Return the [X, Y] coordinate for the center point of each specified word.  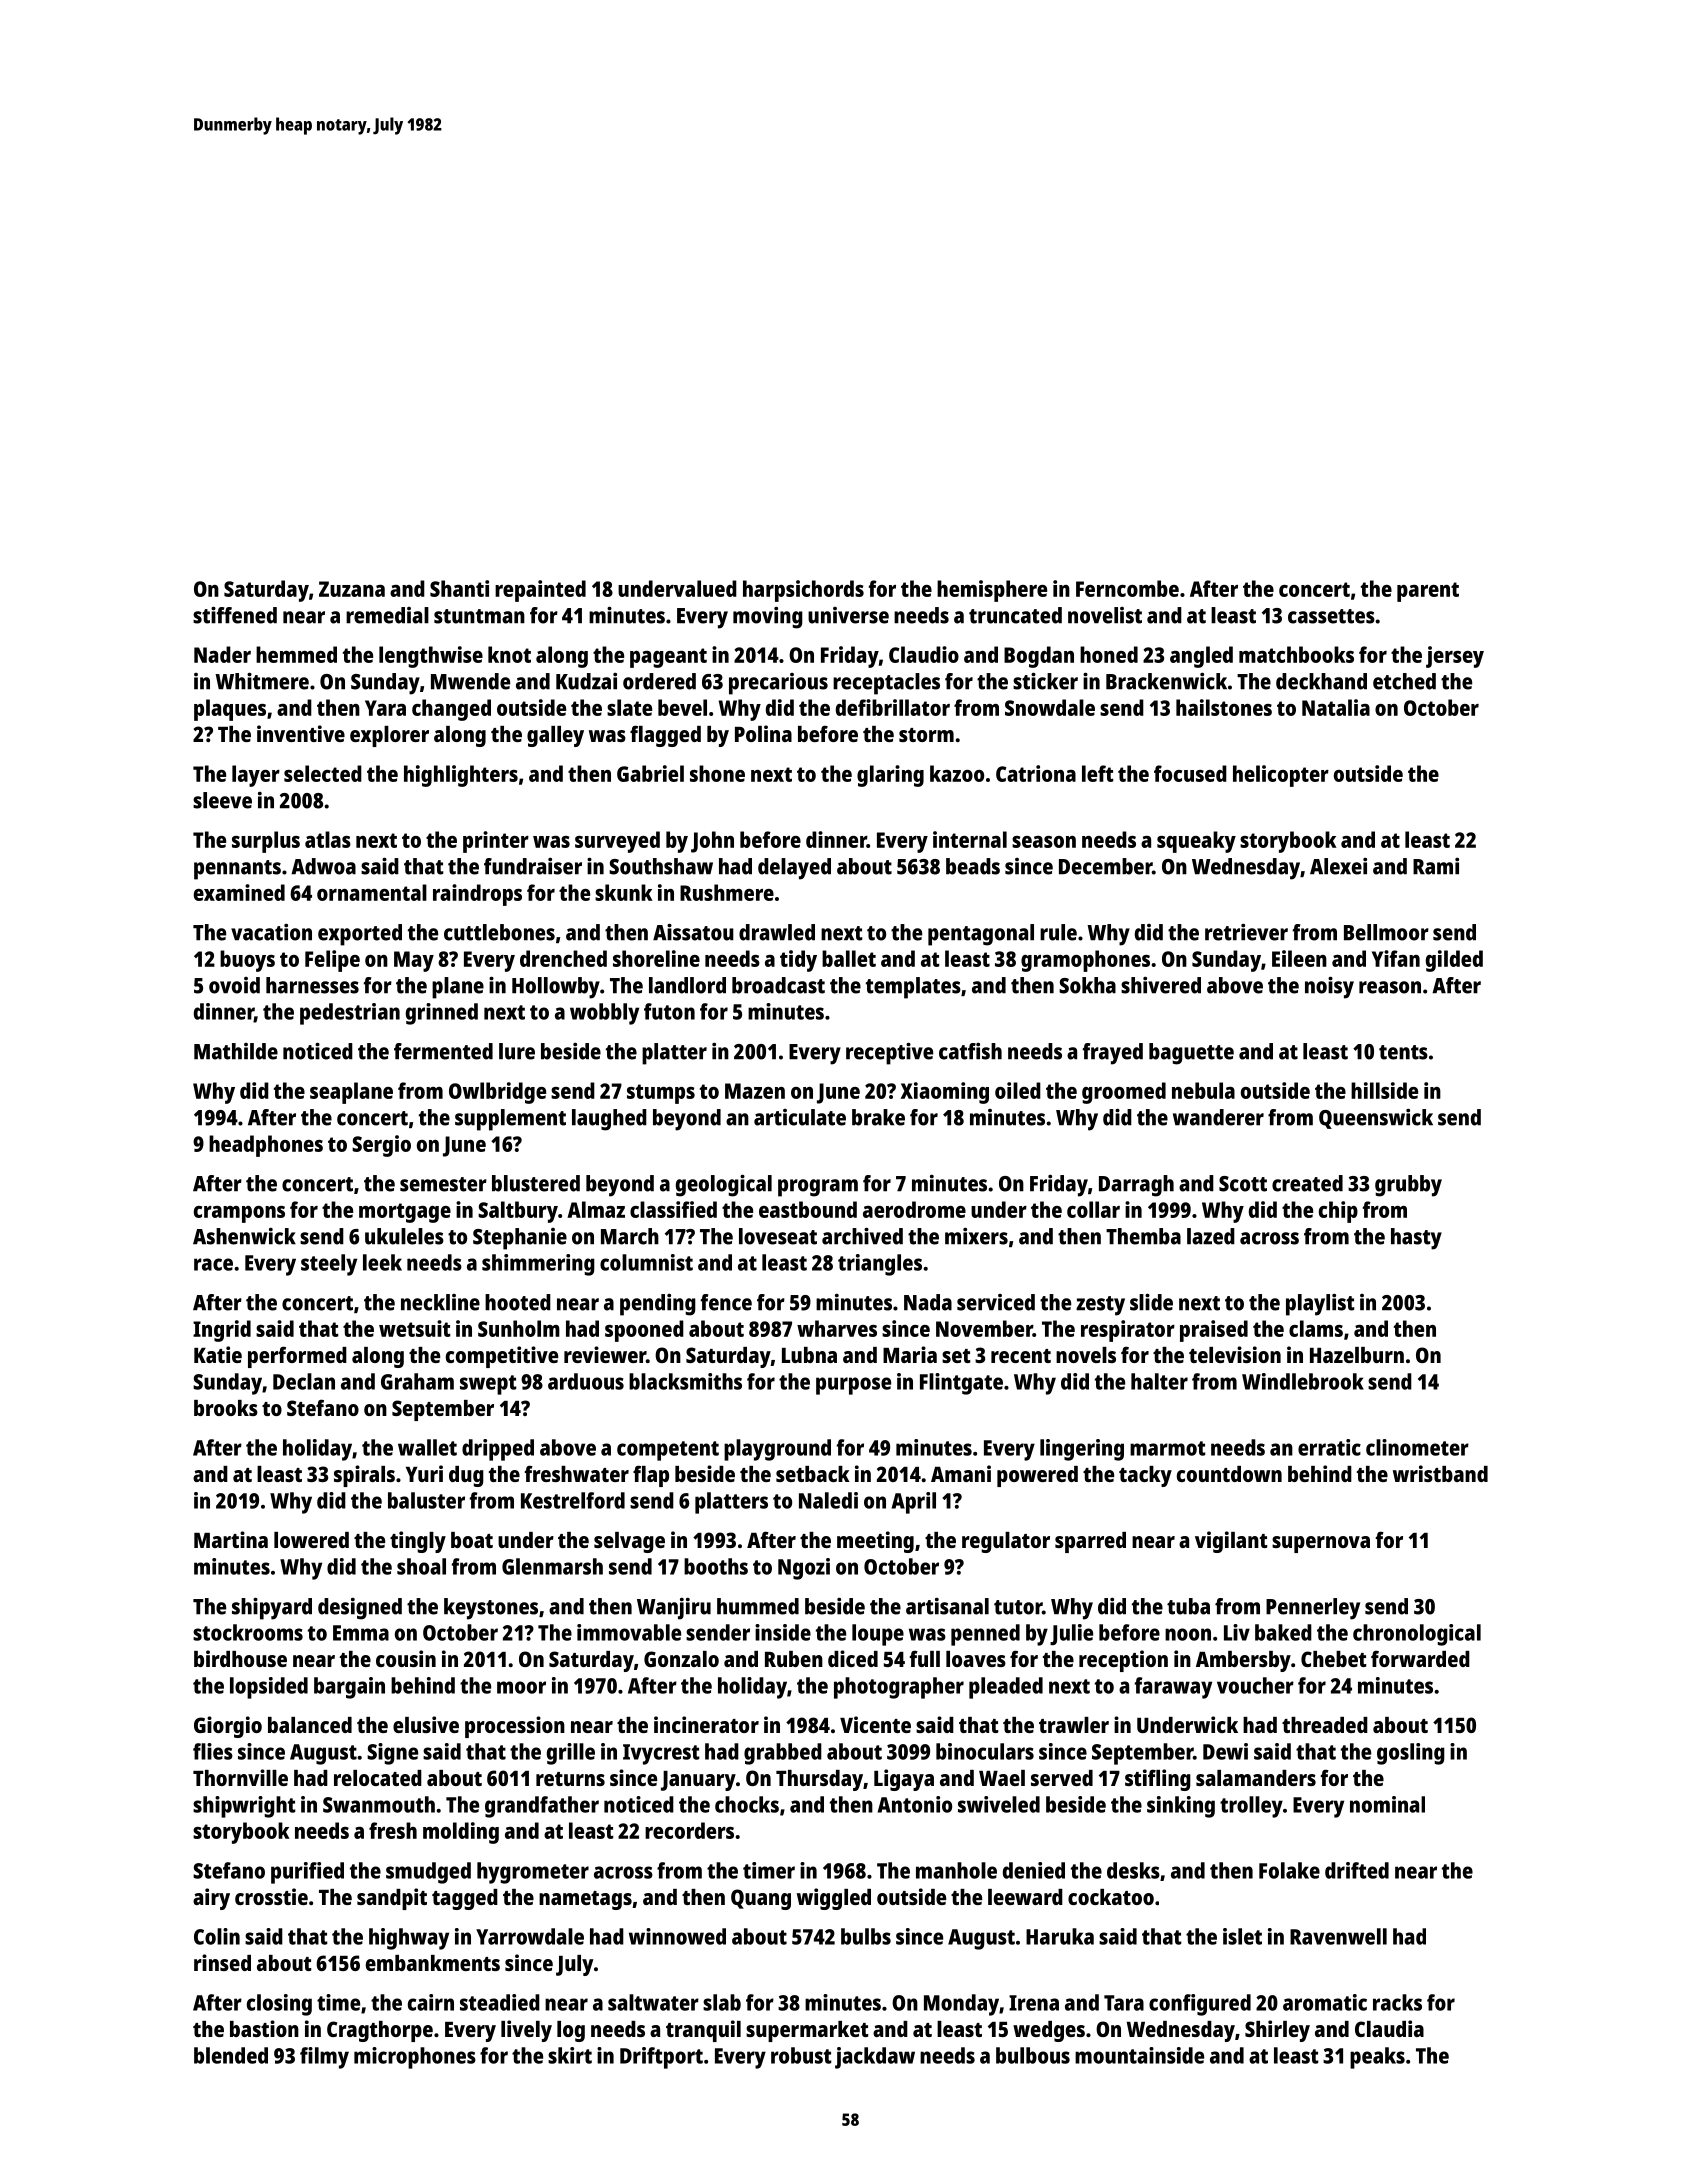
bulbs [866, 1936]
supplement [510, 1120]
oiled [1018, 1090]
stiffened [235, 615]
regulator [1006, 1542]
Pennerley [1313, 1609]
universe [848, 615]
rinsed [222, 1962]
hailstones [1224, 707]
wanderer [1218, 1117]
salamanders [1256, 1778]
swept [488, 1385]
